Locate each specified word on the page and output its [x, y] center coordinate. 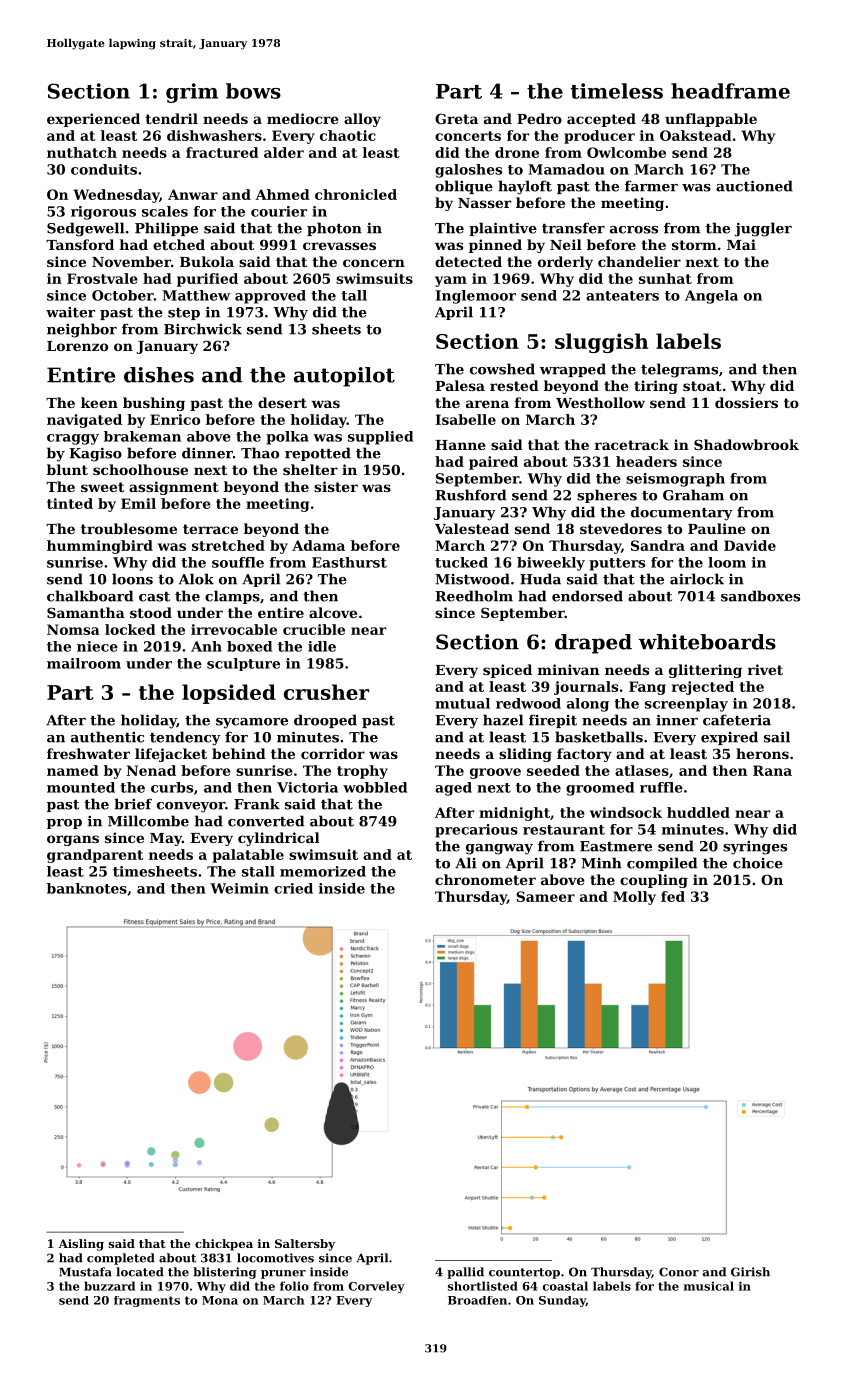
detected [468, 261]
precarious [476, 831]
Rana [772, 770]
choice [758, 863]
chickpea [224, 1245]
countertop [524, 1273]
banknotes [87, 888]
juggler [763, 229]
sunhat [665, 278]
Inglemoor [476, 297]
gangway [499, 849]
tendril [171, 118]
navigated [84, 421]
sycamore [252, 723]
